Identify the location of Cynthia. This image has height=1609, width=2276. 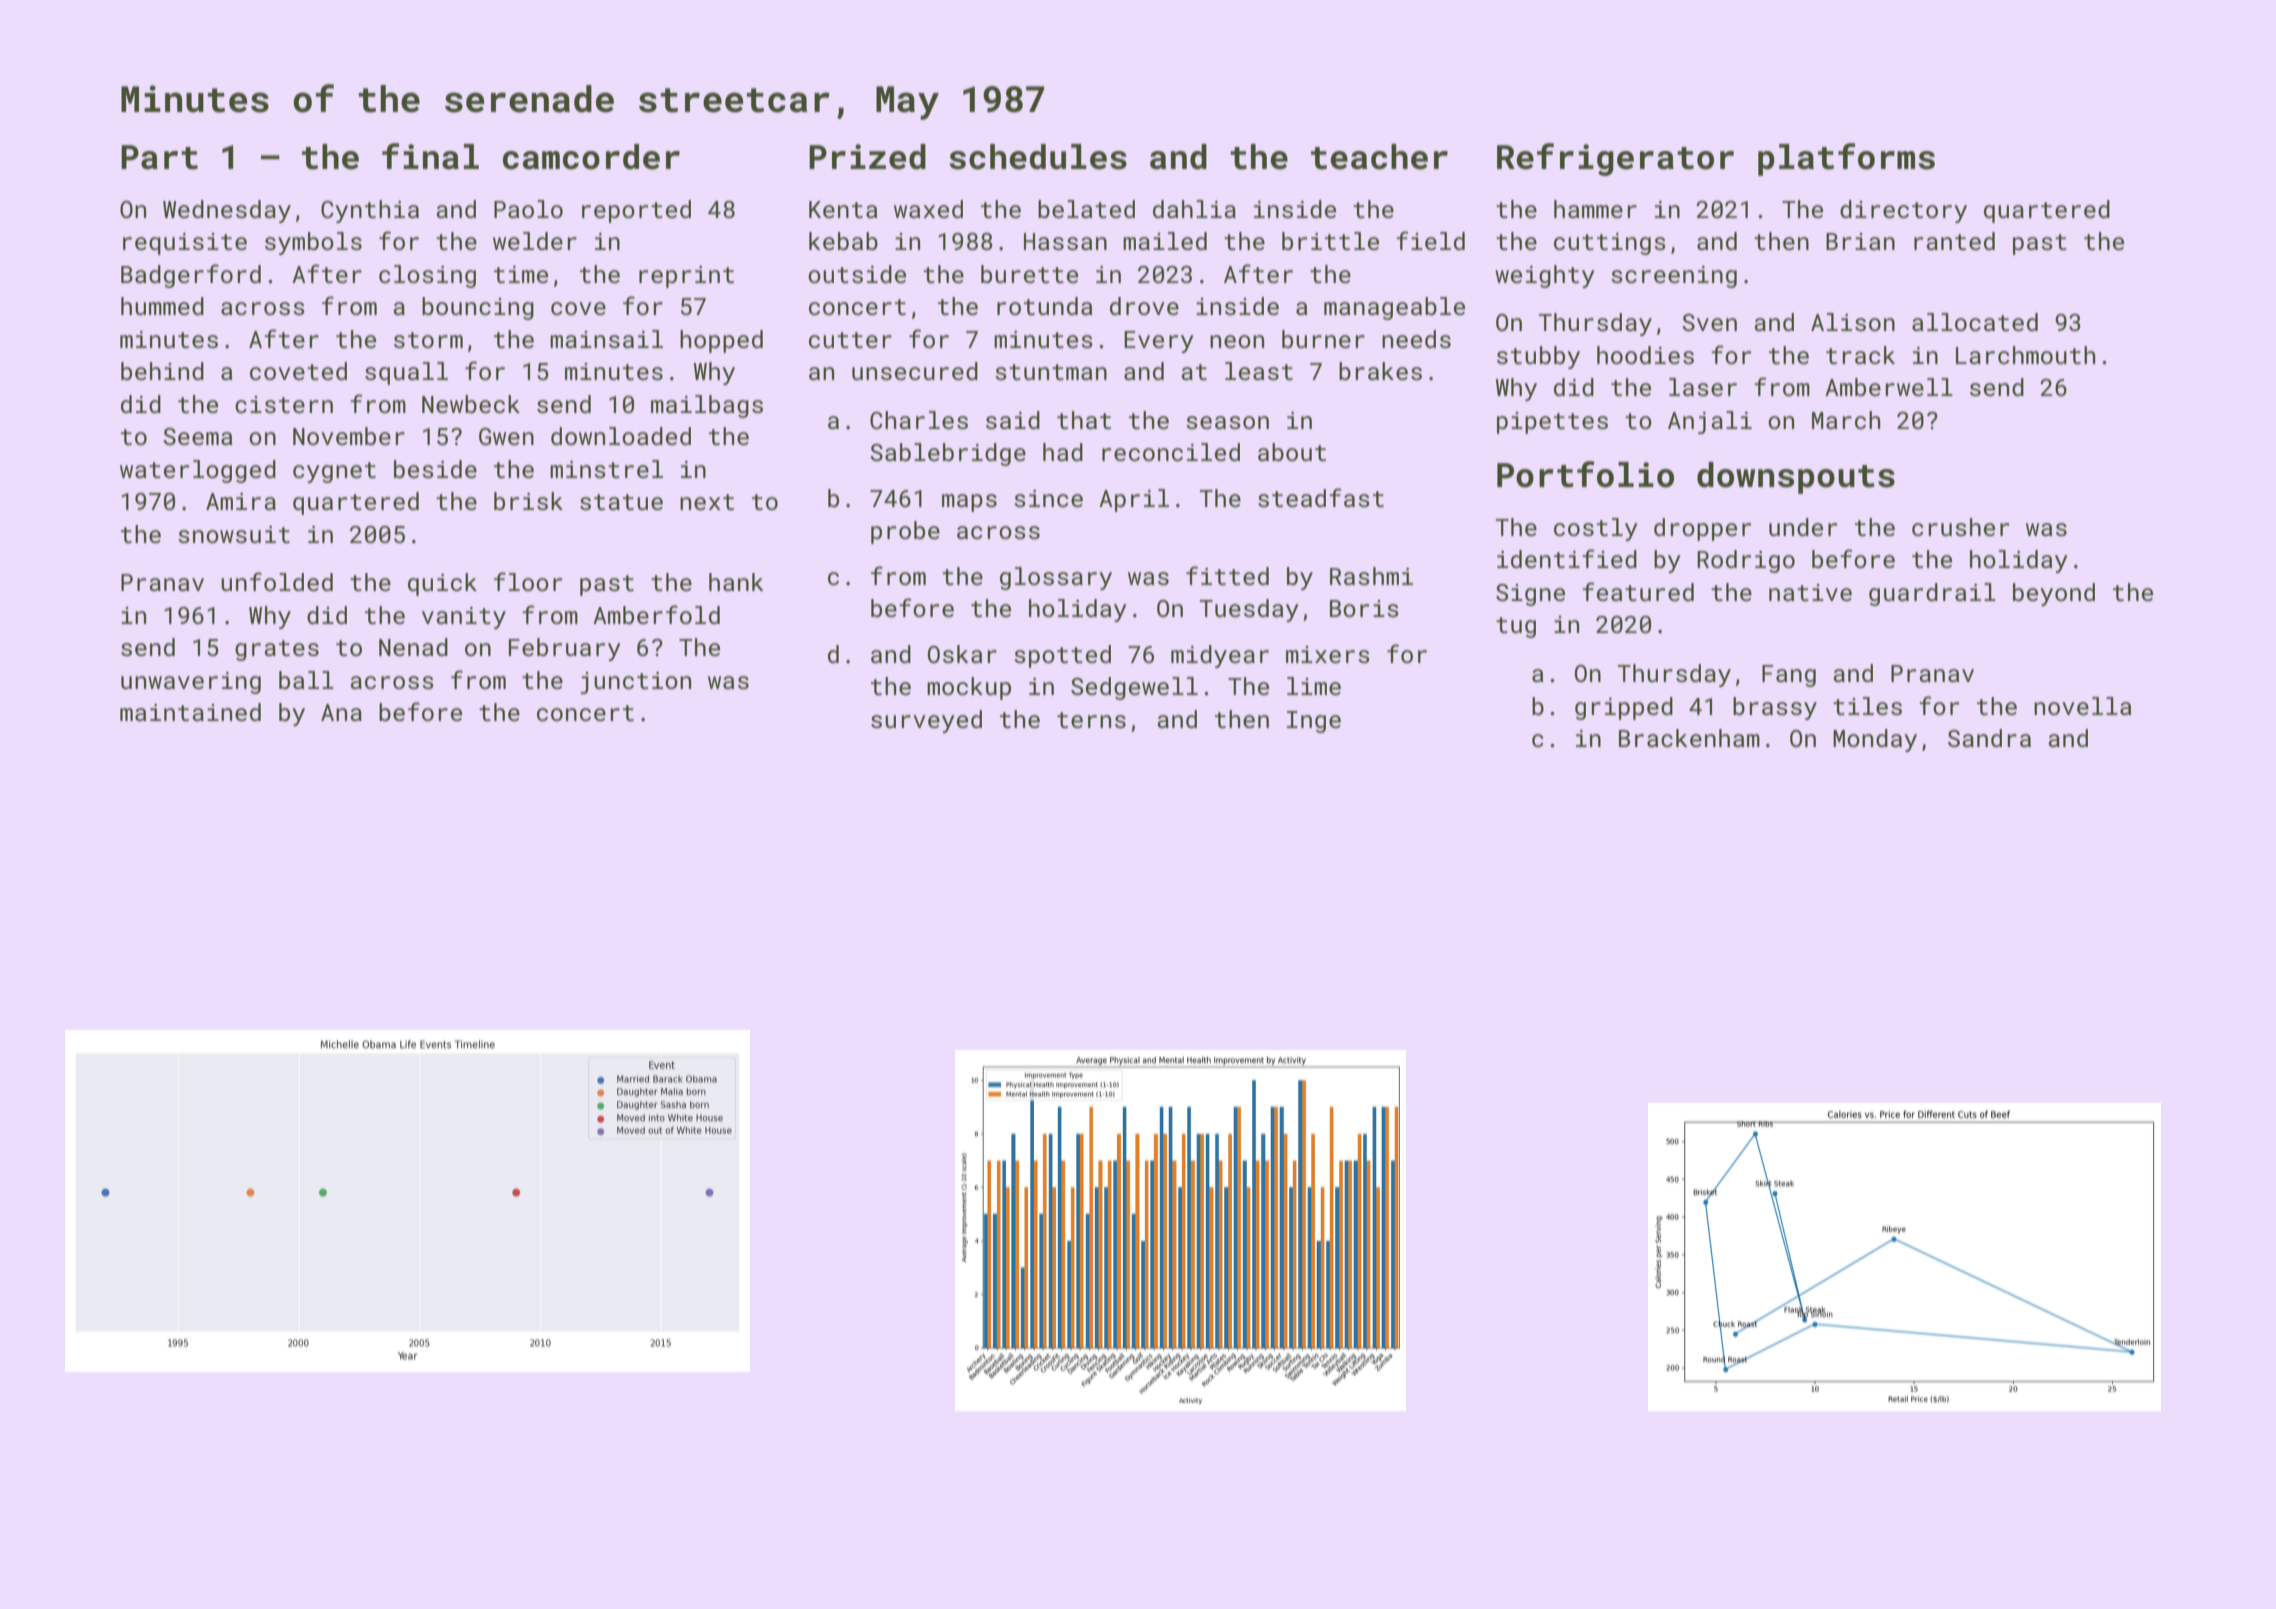
(370, 211).
